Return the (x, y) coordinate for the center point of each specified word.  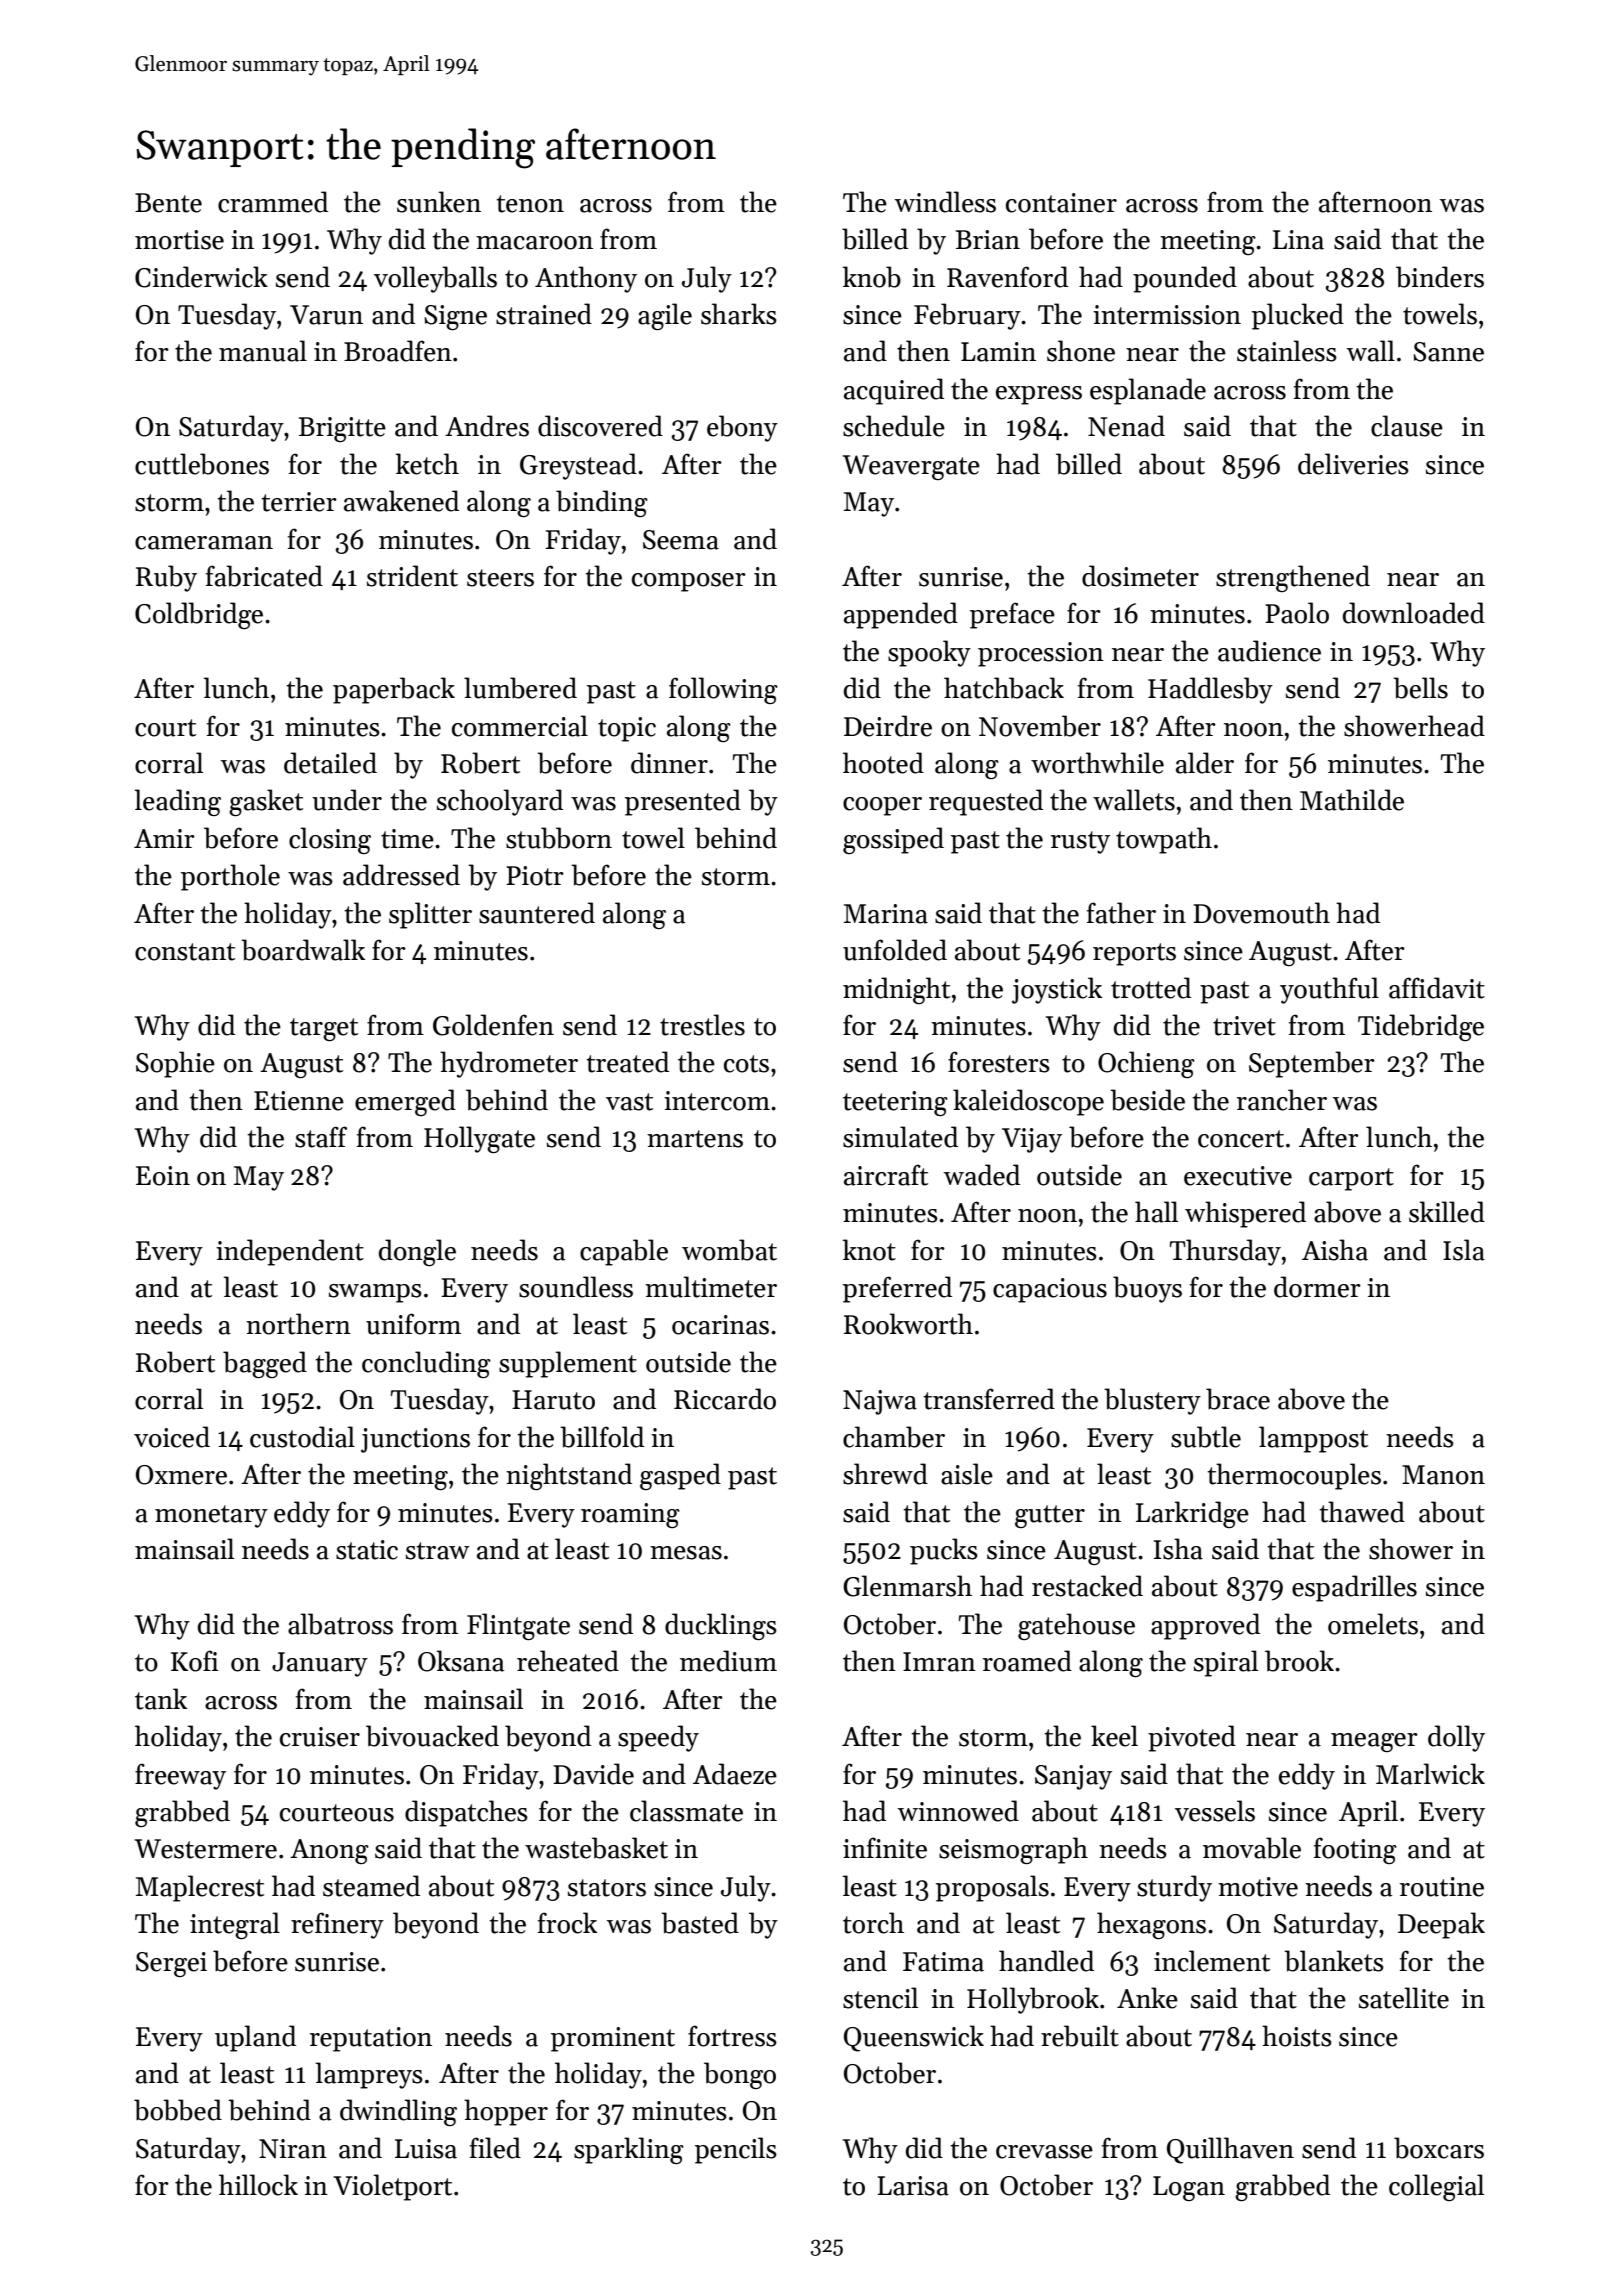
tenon (530, 204)
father (1121, 913)
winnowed (958, 1811)
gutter (1050, 1516)
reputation (371, 2039)
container (1061, 203)
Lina (1298, 240)
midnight (896, 990)
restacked (1087, 1586)
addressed (401, 875)
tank (161, 1699)
